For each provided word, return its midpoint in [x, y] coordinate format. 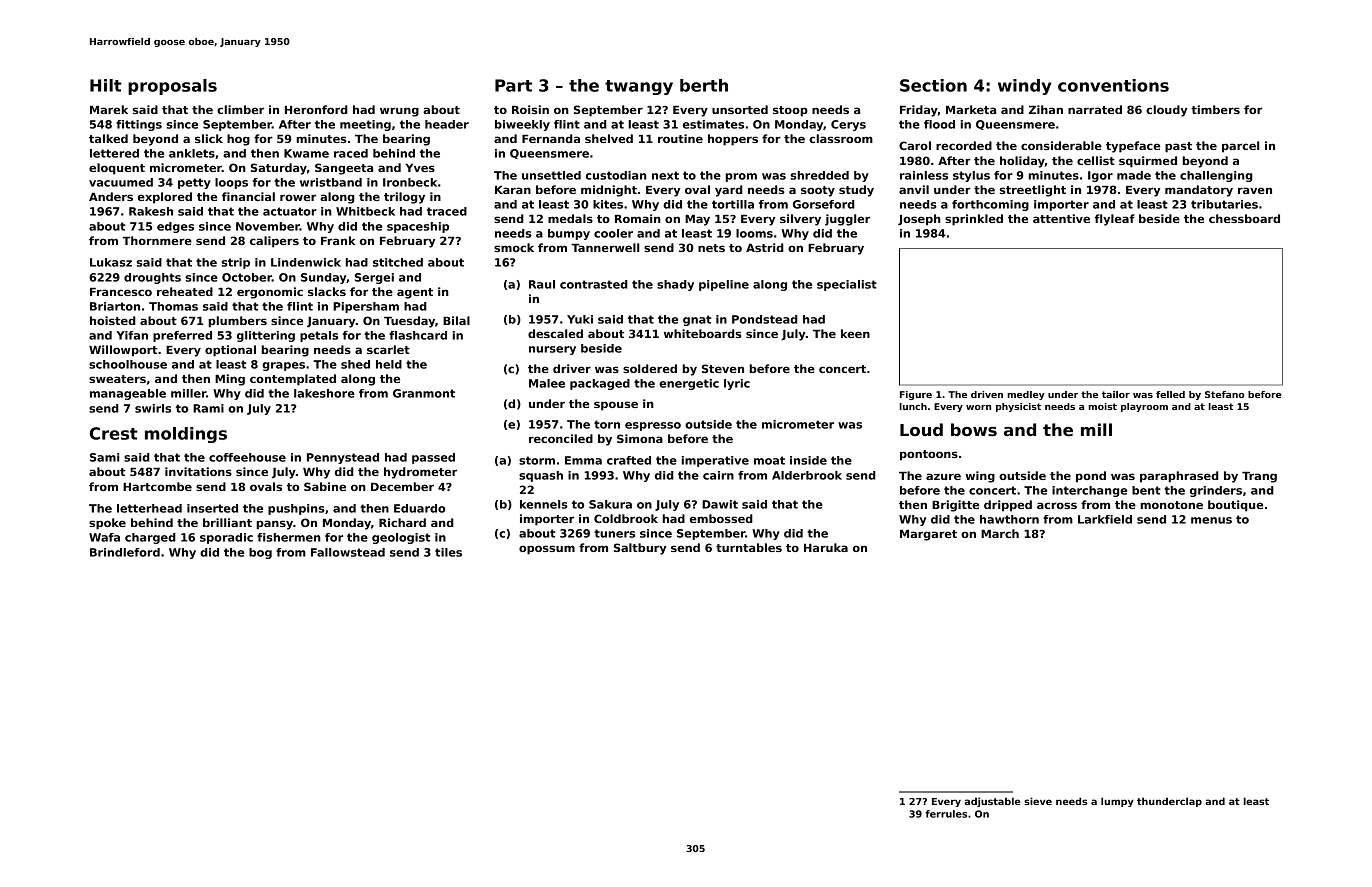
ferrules [946, 814]
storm [537, 460]
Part [513, 85]
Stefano [1225, 394]
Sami [104, 457]
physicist [1018, 407]
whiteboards [703, 333]
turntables [749, 547]
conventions [1113, 85]
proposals [172, 87]
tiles [448, 552]
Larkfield [1105, 519]
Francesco [121, 292]
